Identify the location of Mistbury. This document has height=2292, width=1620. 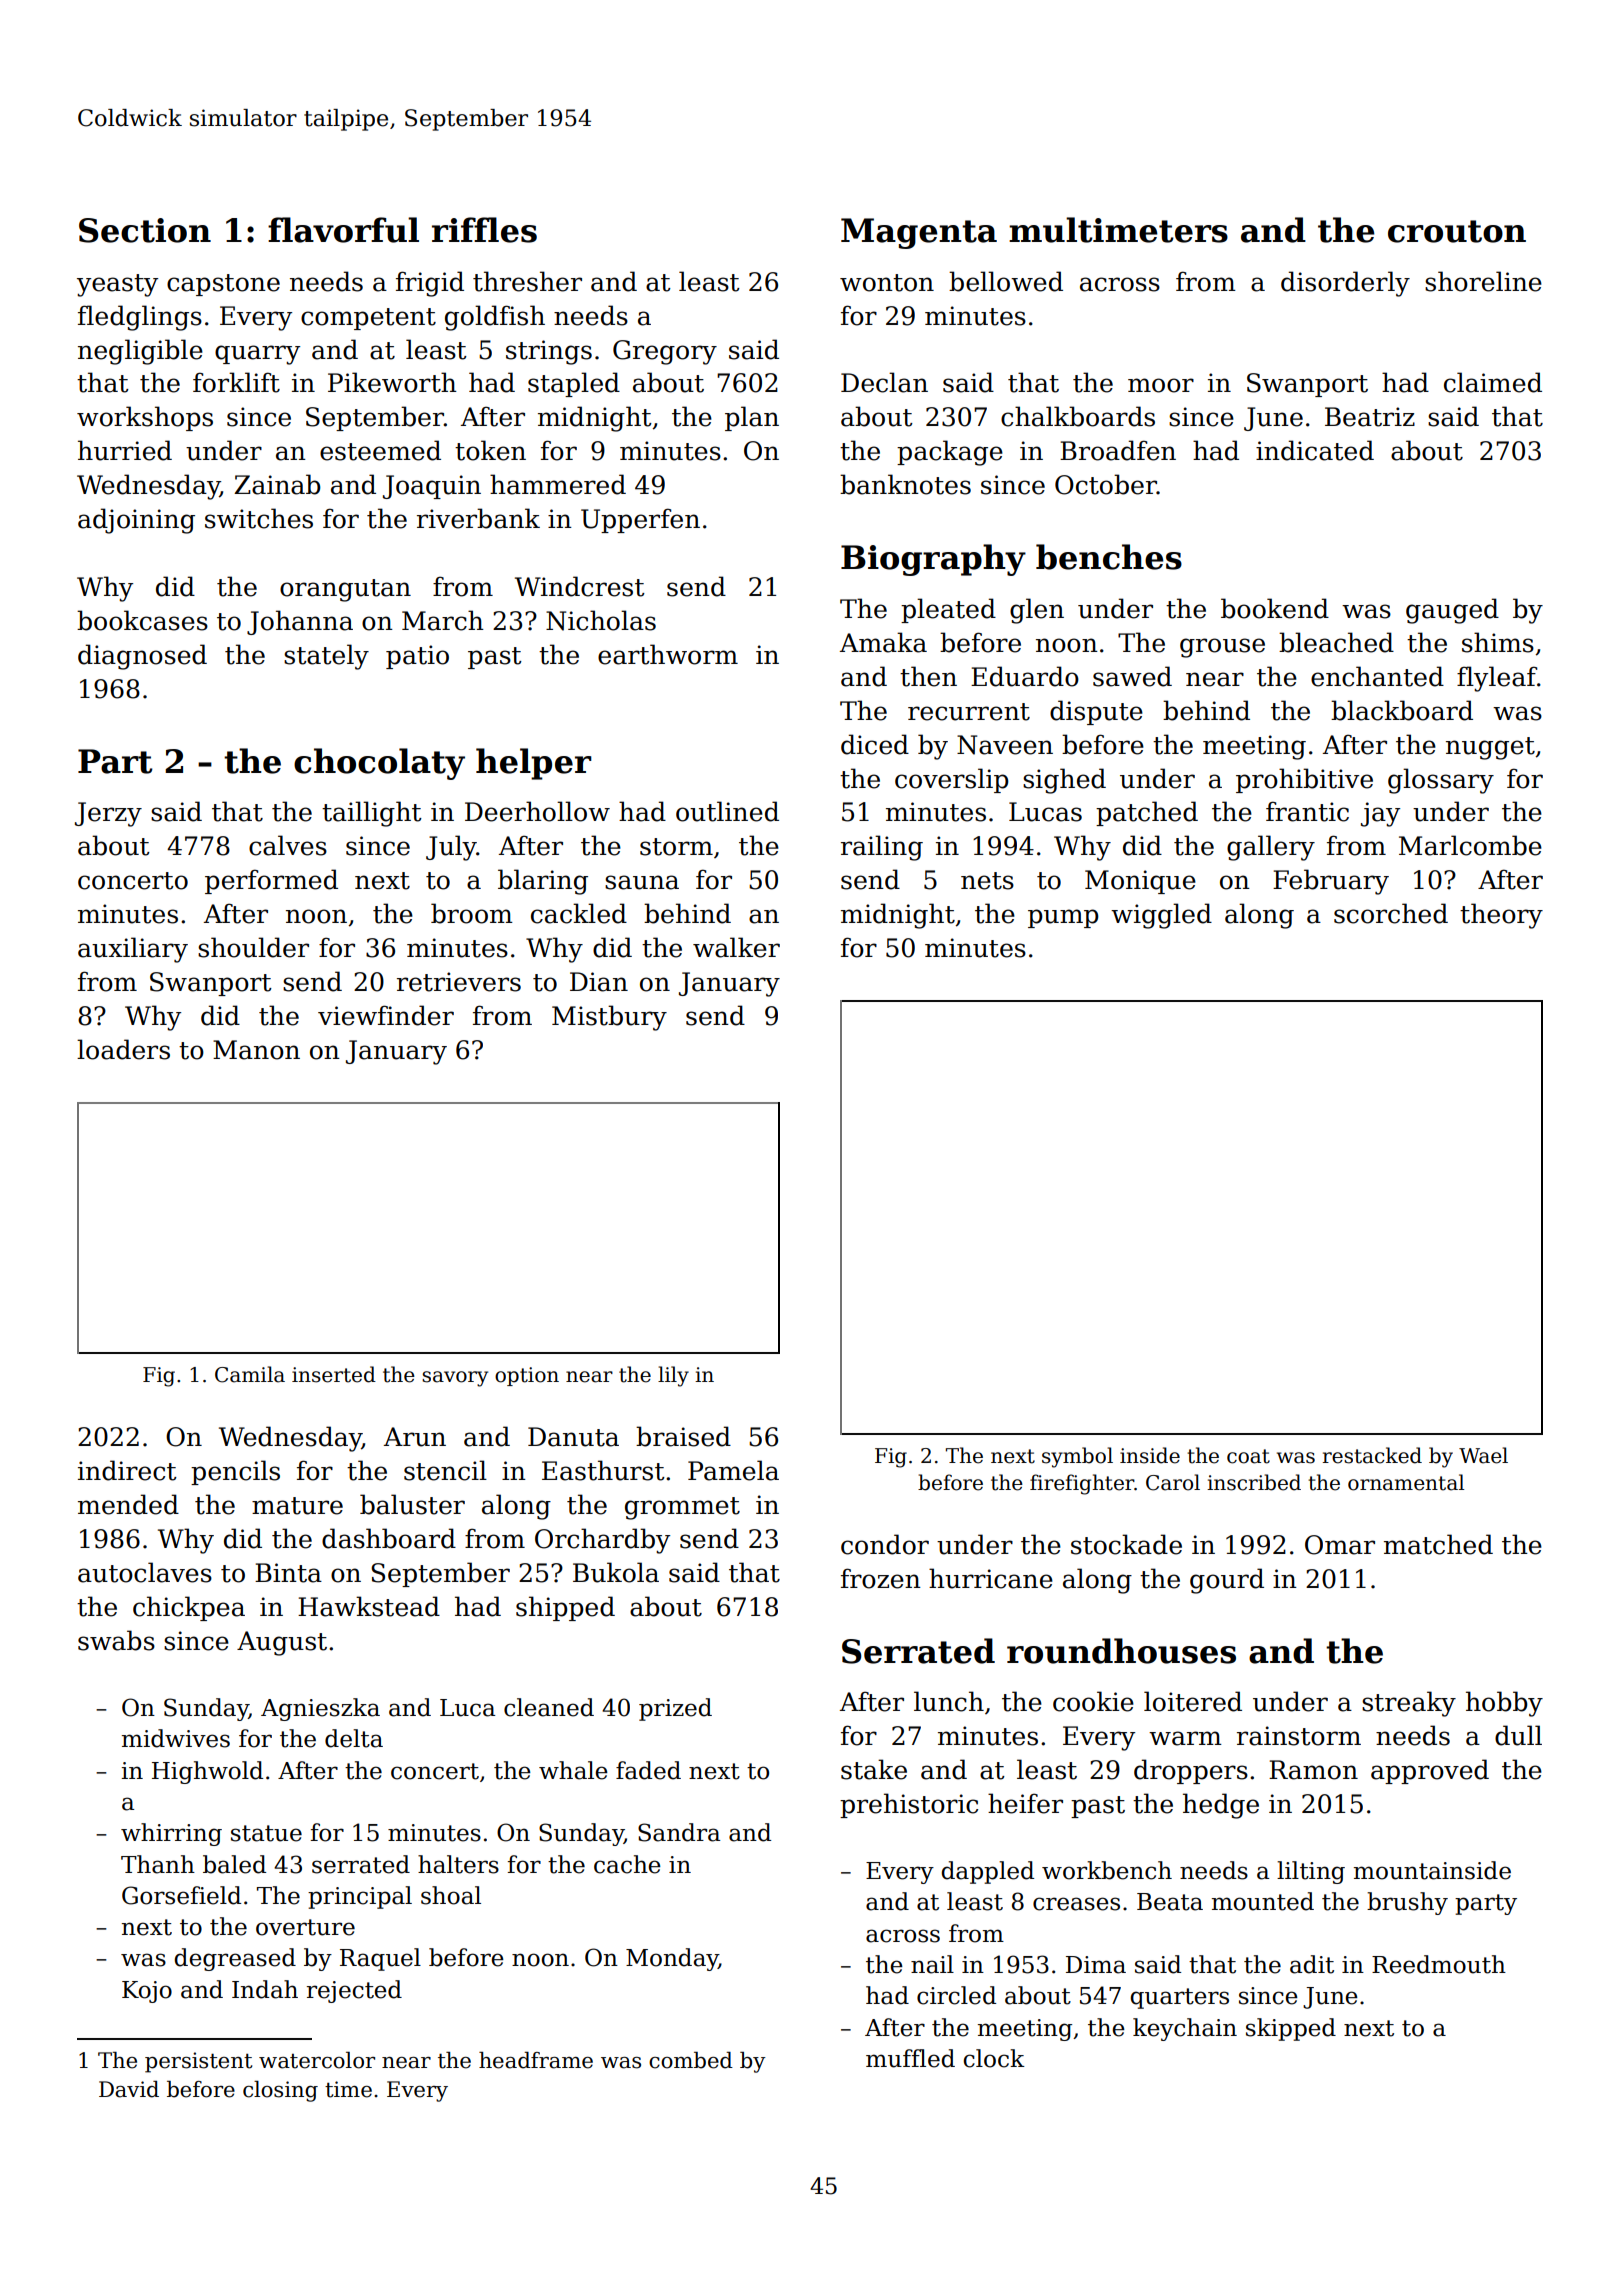
(609, 1018).
